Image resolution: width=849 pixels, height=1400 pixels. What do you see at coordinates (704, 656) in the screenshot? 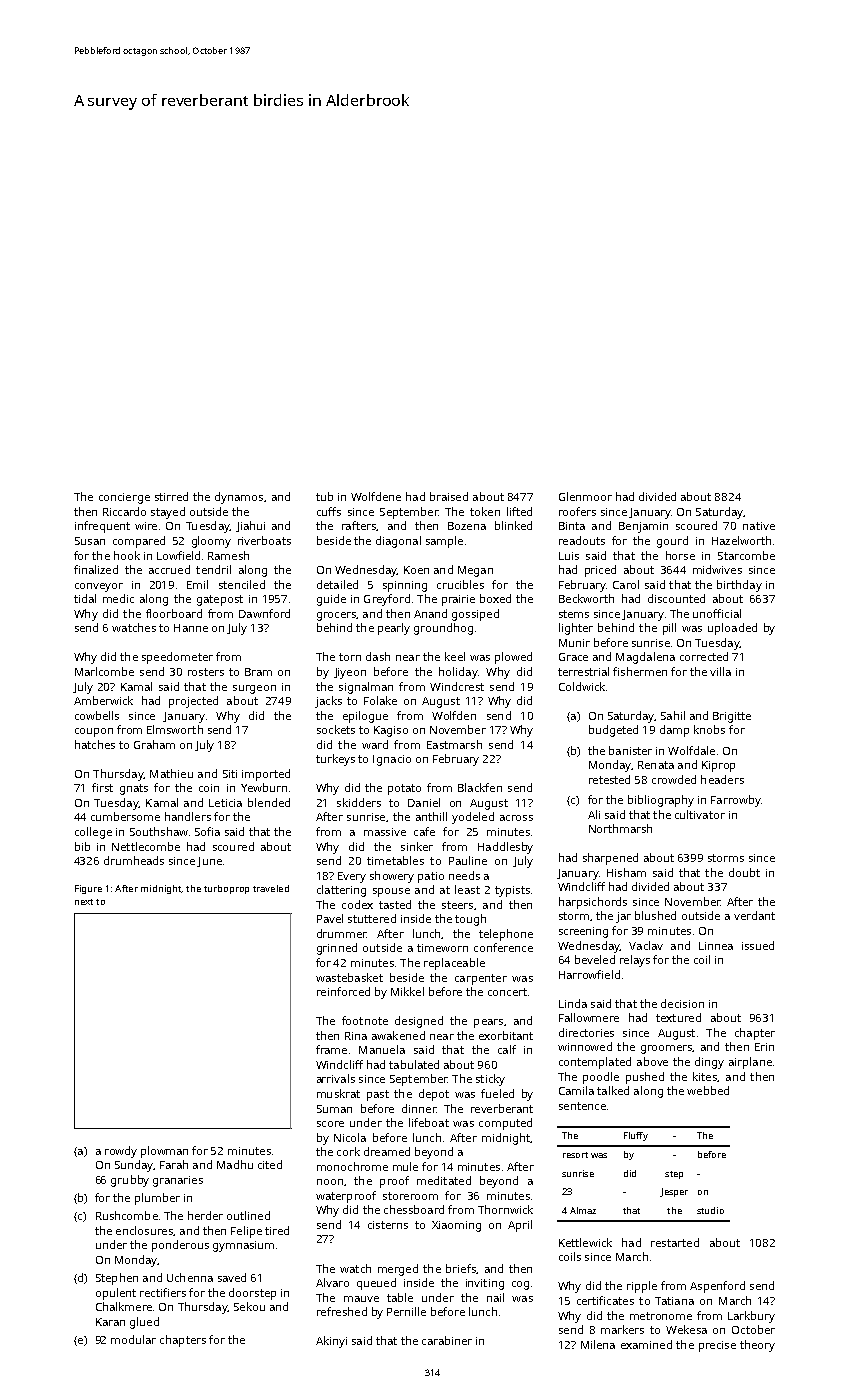
I see `corrected` at bounding box center [704, 656].
